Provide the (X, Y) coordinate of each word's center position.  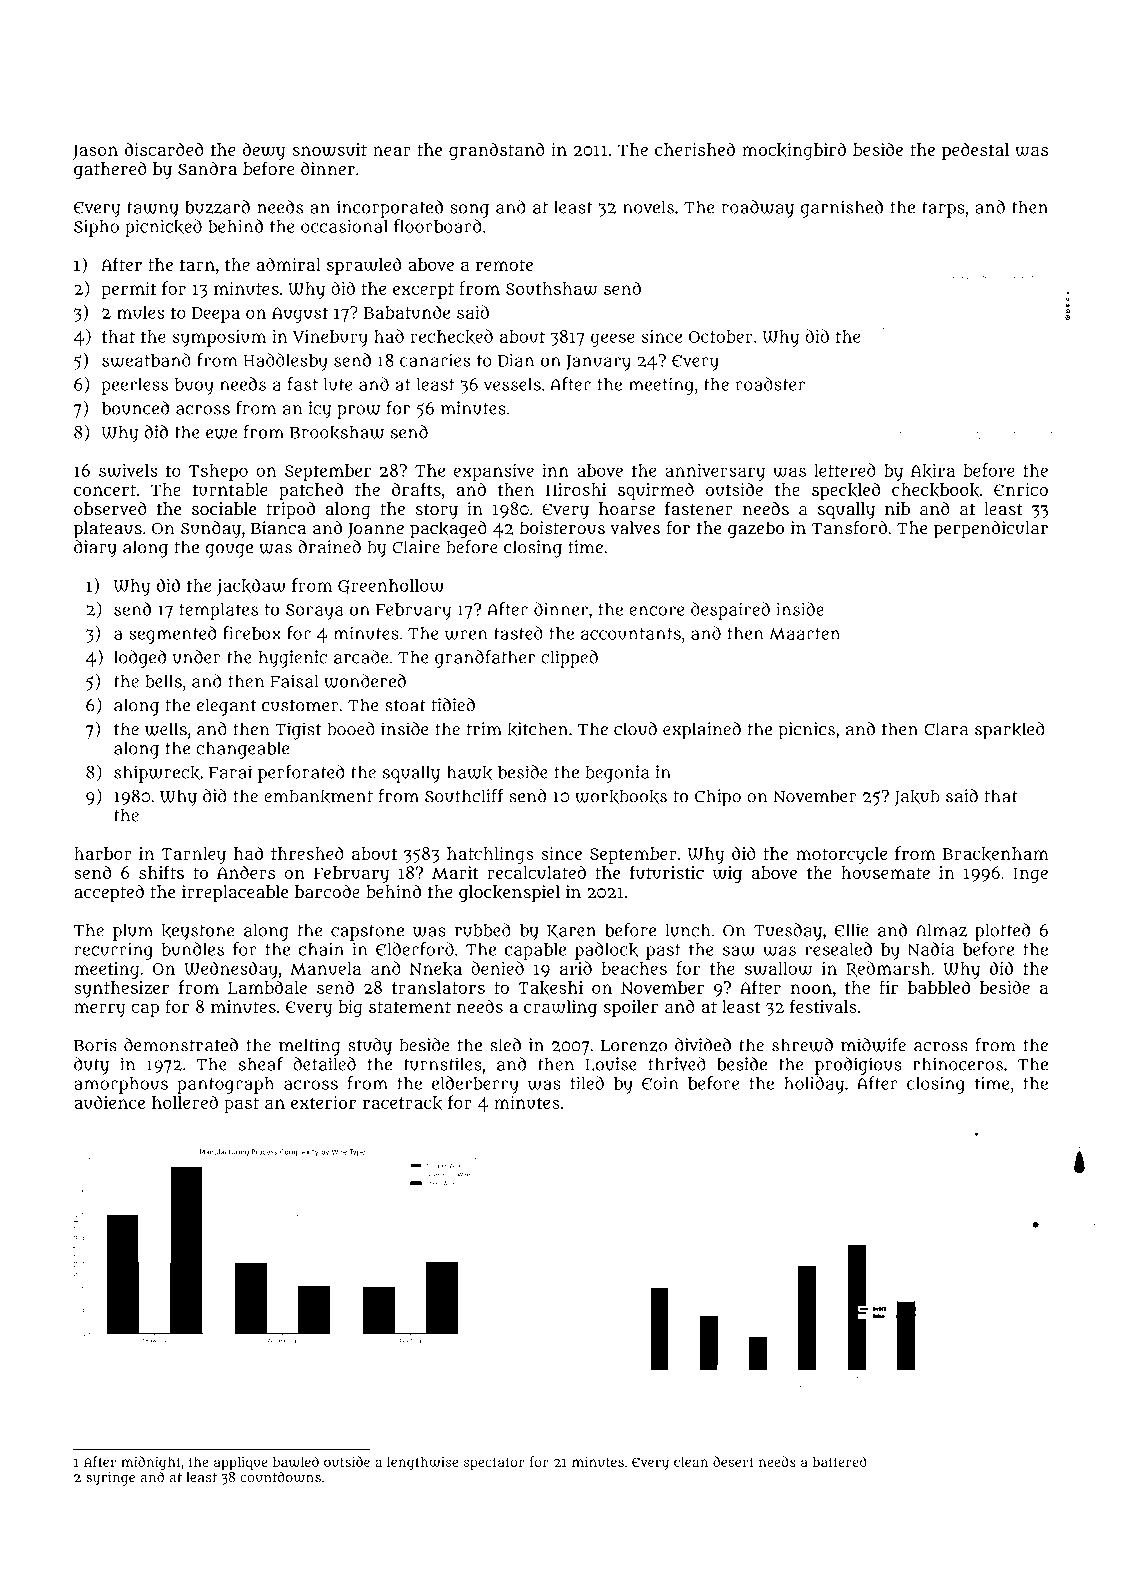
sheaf (261, 1064)
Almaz (941, 930)
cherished (695, 149)
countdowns (280, 1477)
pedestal (975, 151)
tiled (587, 1083)
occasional (344, 226)
